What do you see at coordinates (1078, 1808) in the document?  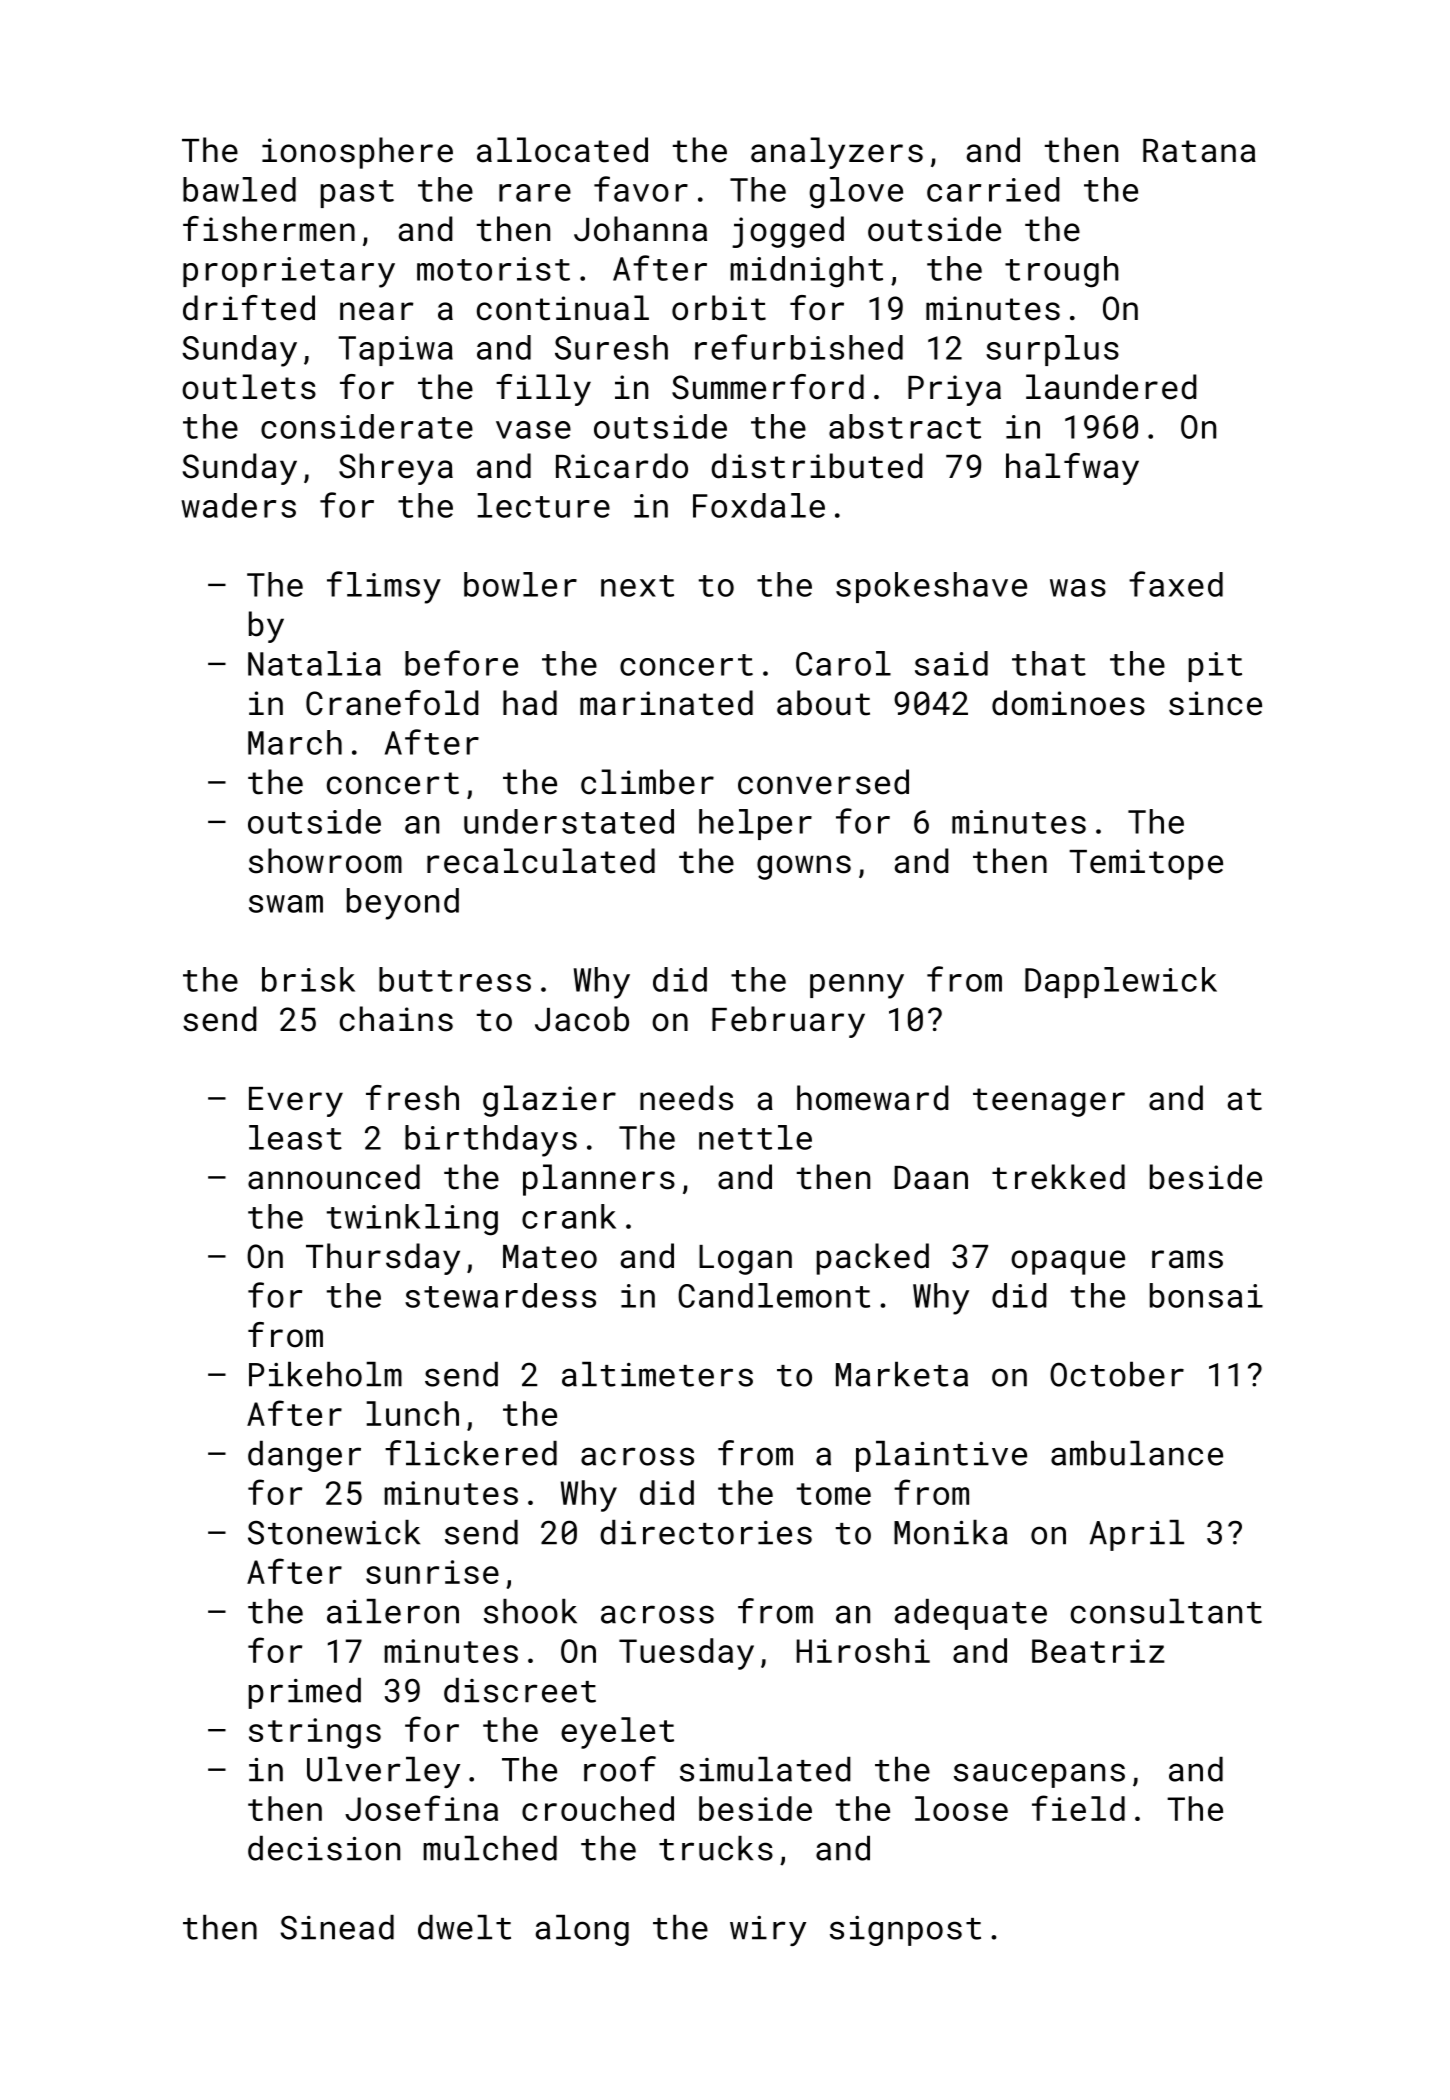 I see `field` at bounding box center [1078, 1808].
